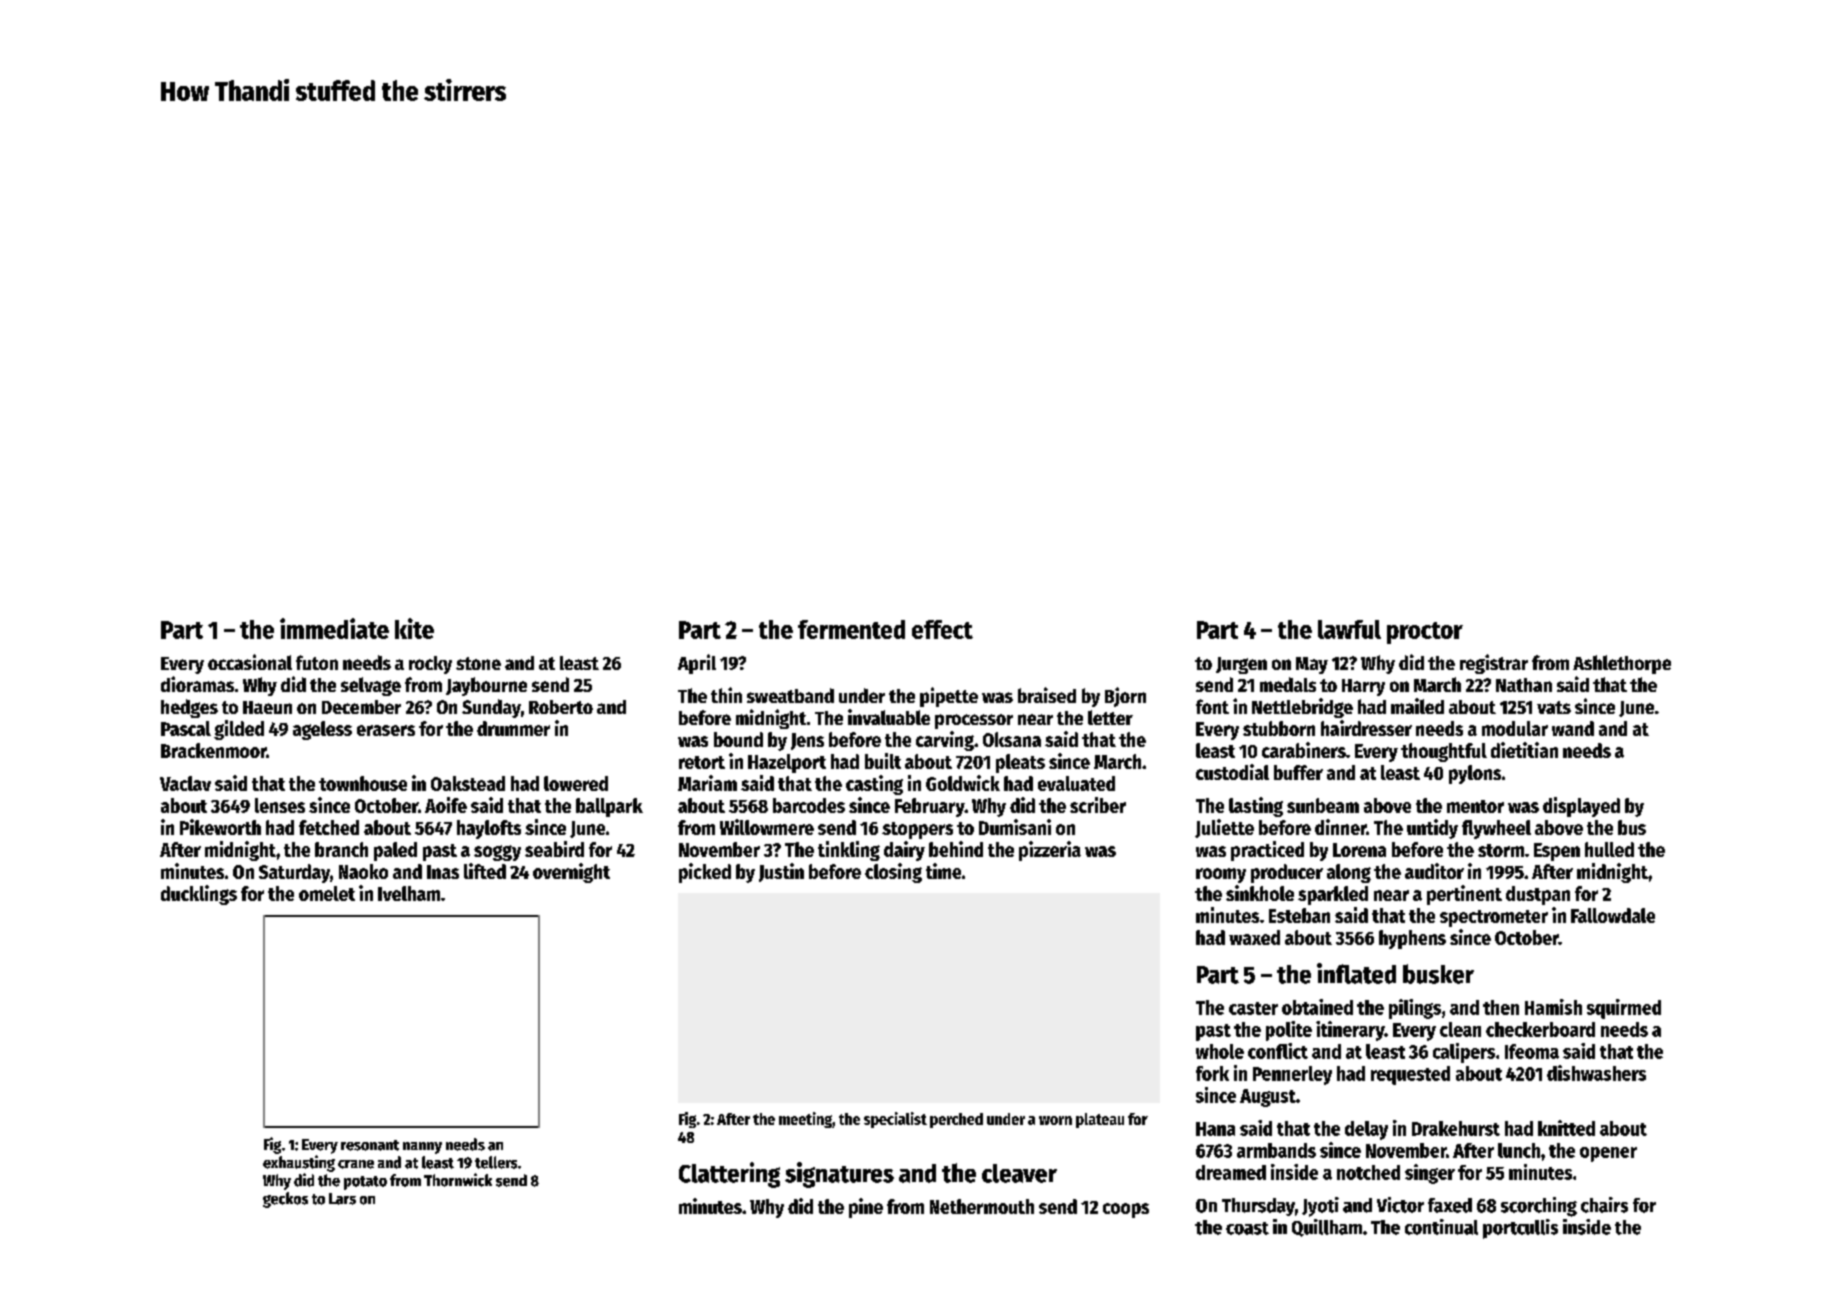  What do you see at coordinates (1524, 750) in the page?
I see `dietitian` at bounding box center [1524, 750].
